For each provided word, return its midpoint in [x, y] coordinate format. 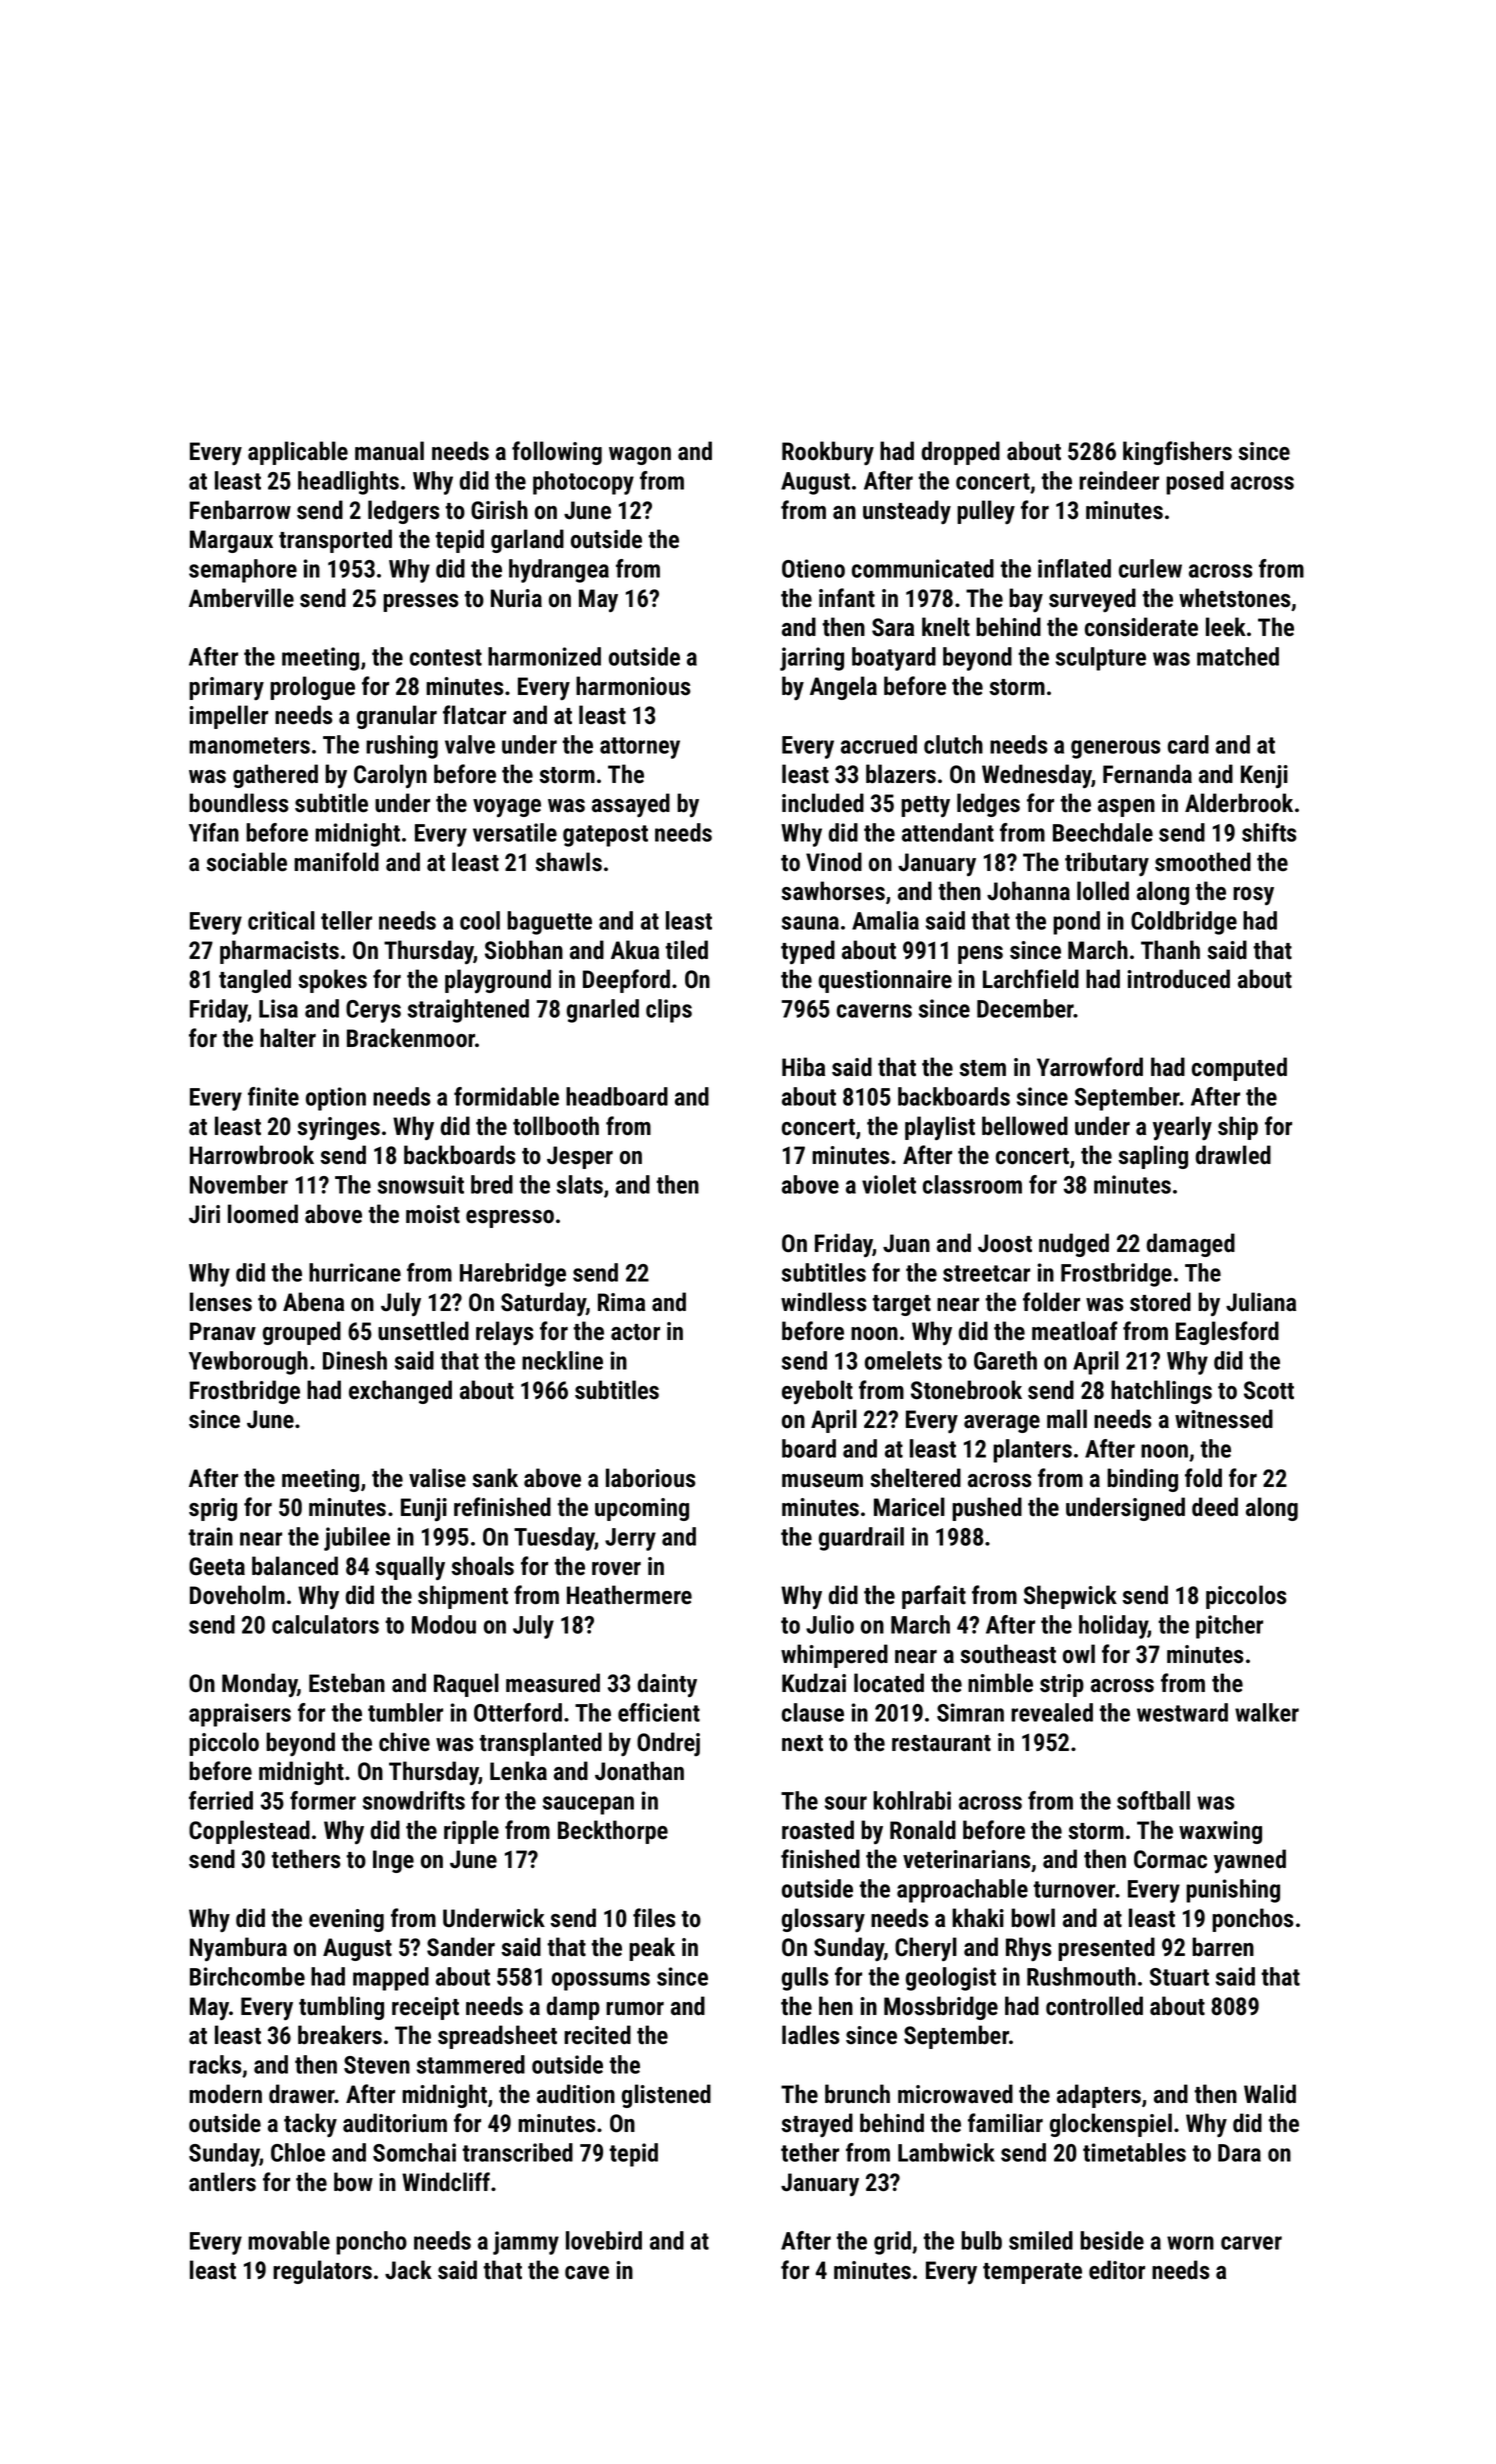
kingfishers [1177, 453]
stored [1160, 1302]
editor [1117, 2270]
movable [289, 2240]
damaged [1191, 1245]
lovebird [604, 2240]
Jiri [204, 1214]
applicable [298, 453]
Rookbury [828, 453]
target [901, 1305]
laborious [651, 1478]
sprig [213, 1509]
